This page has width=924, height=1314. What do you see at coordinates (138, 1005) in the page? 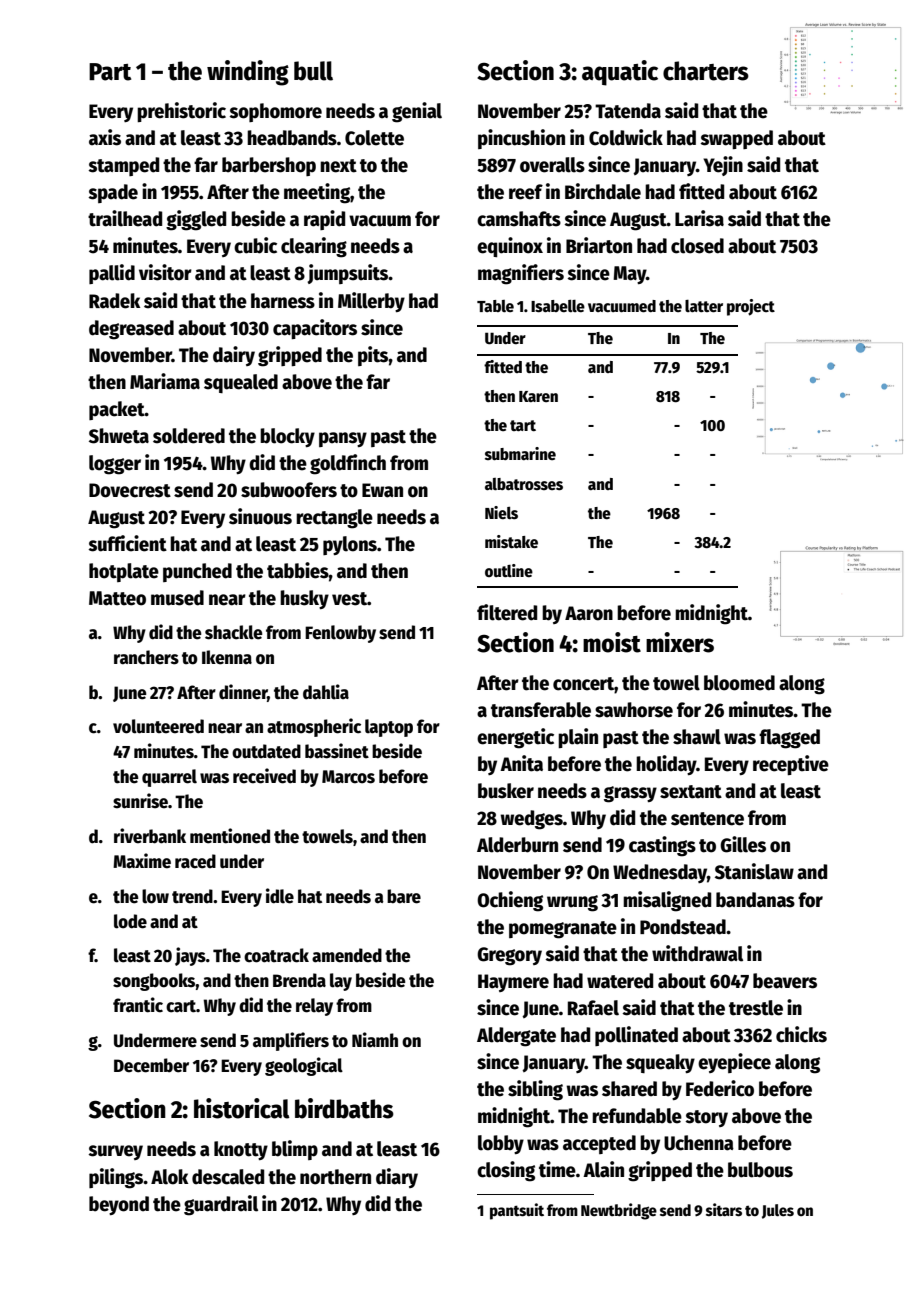
I see `frantic` at bounding box center [138, 1005].
